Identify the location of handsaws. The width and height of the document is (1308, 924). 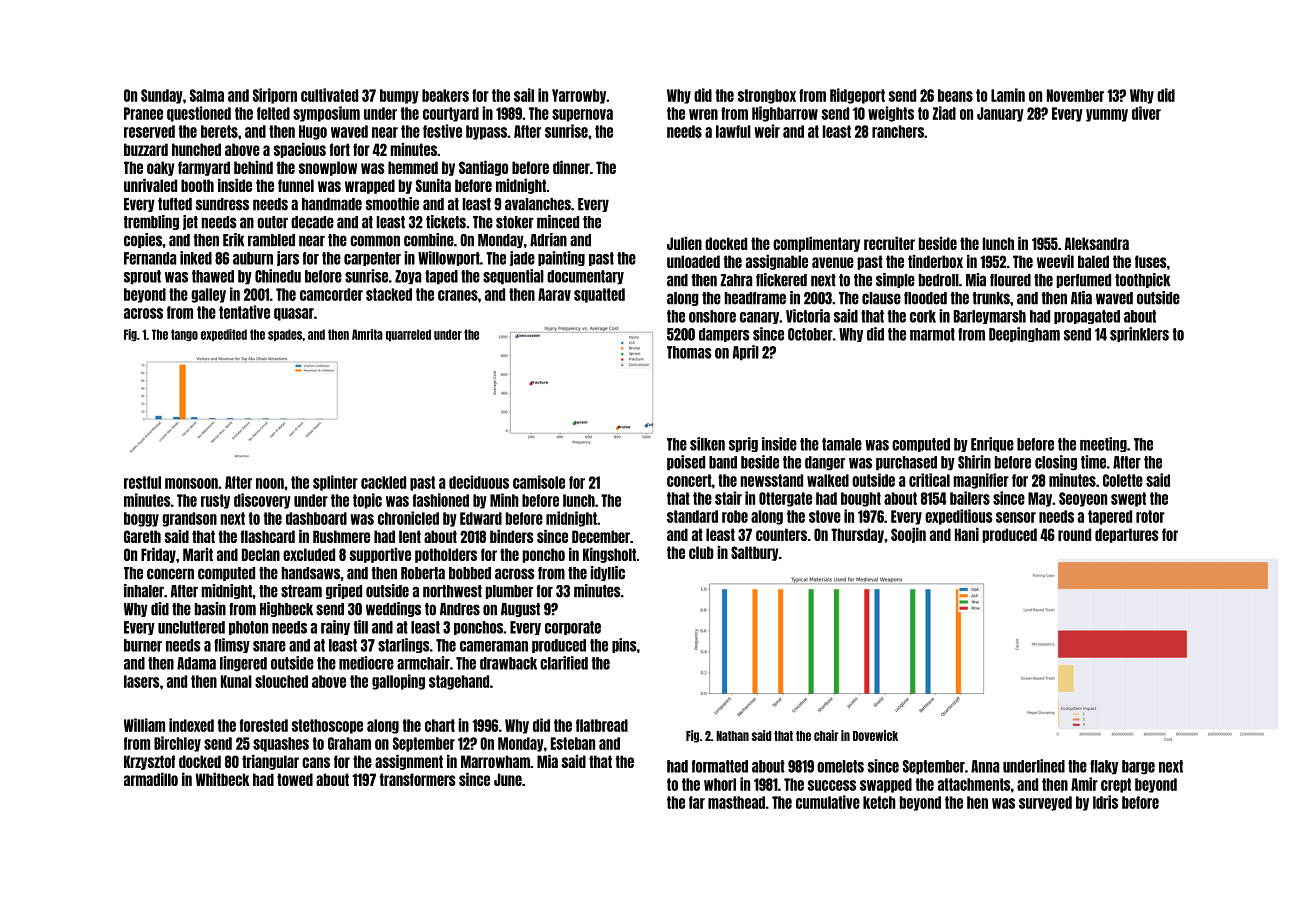
(310, 573).
